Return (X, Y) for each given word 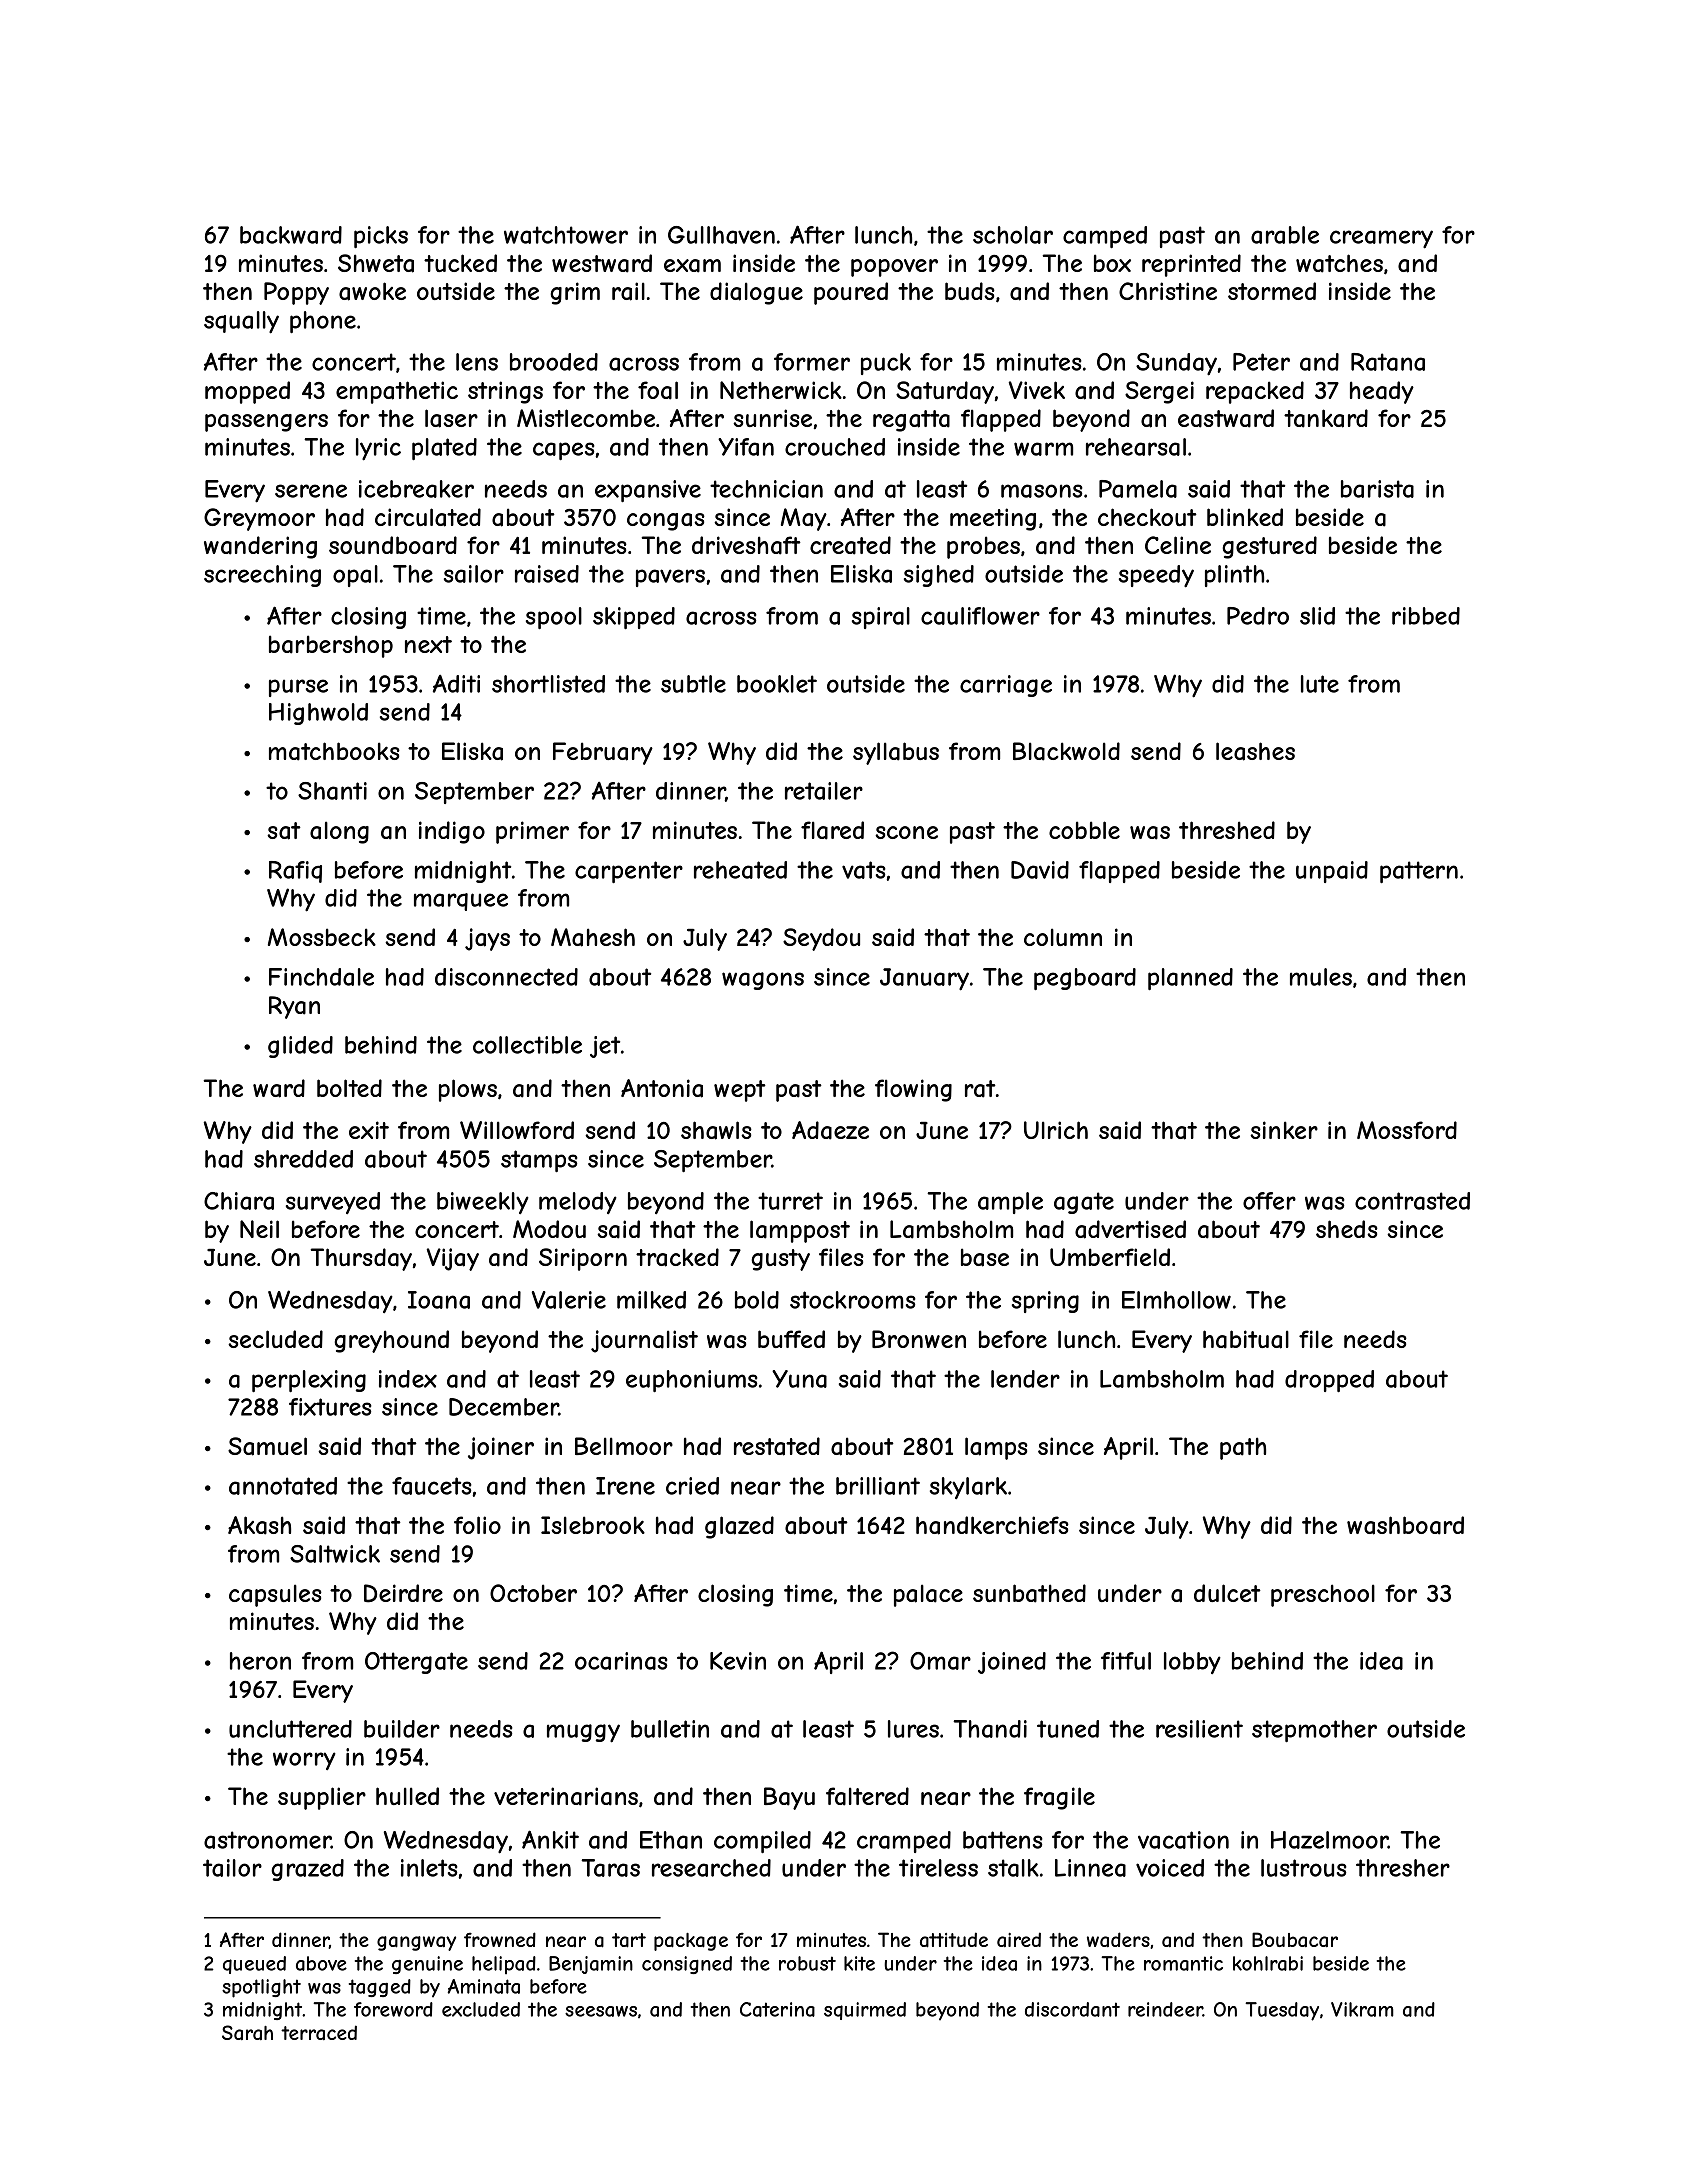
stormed (1272, 291)
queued (254, 1965)
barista (1377, 489)
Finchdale (321, 977)
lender (1025, 1379)
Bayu (789, 1798)
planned (1190, 979)
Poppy (296, 293)
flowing (913, 1090)
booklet (777, 684)
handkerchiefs (992, 1525)
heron (260, 1661)
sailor (474, 574)
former (812, 362)
